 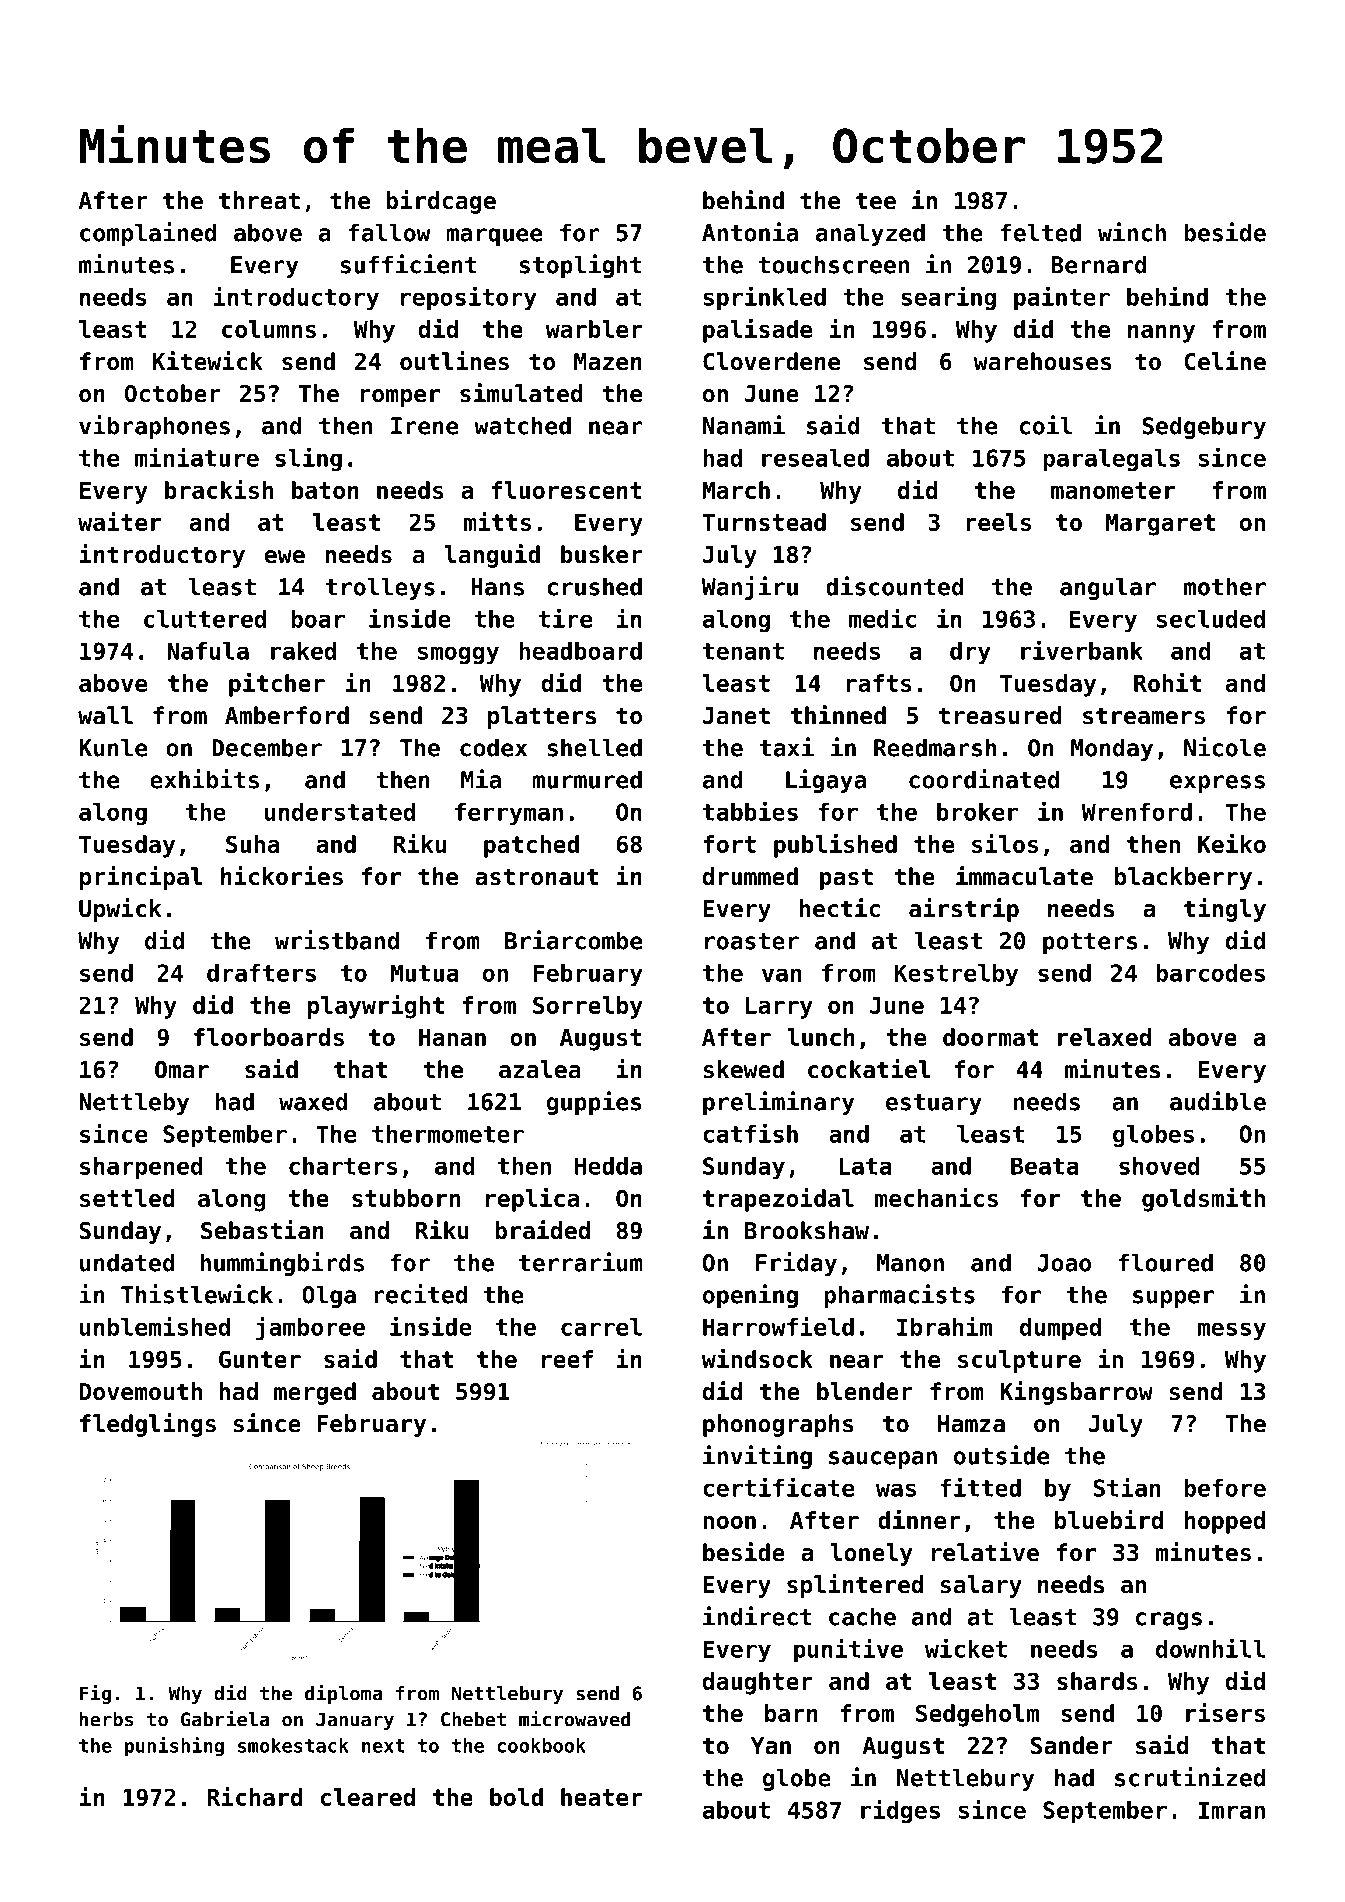 I want to click on Antonia, so click(x=750, y=232).
